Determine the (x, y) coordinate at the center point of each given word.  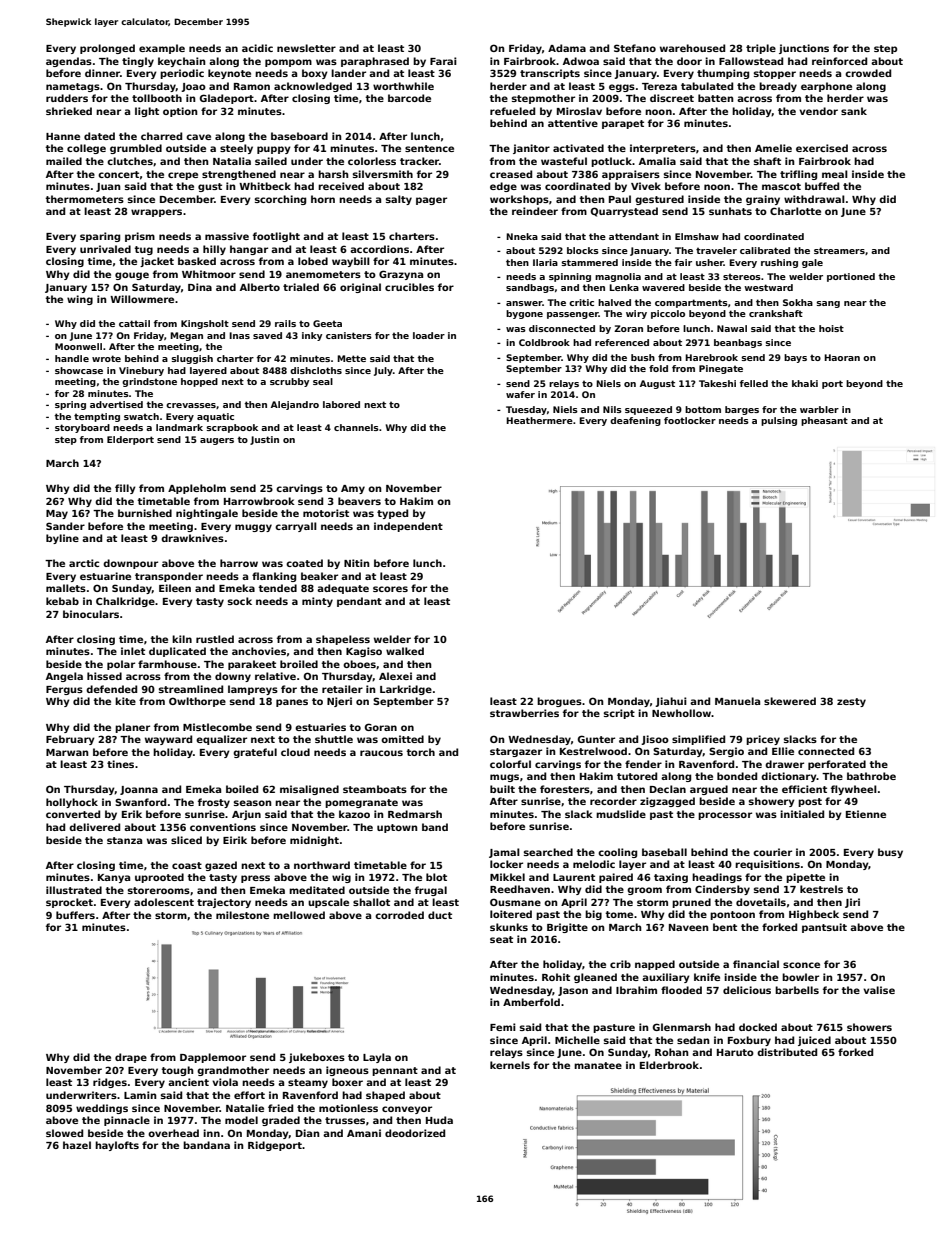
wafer (520, 394)
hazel (77, 1145)
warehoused (692, 48)
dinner (102, 73)
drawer (784, 764)
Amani (364, 1133)
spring (70, 405)
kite (125, 701)
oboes (359, 664)
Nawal (732, 328)
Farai (443, 61)
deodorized (415, 1133)
